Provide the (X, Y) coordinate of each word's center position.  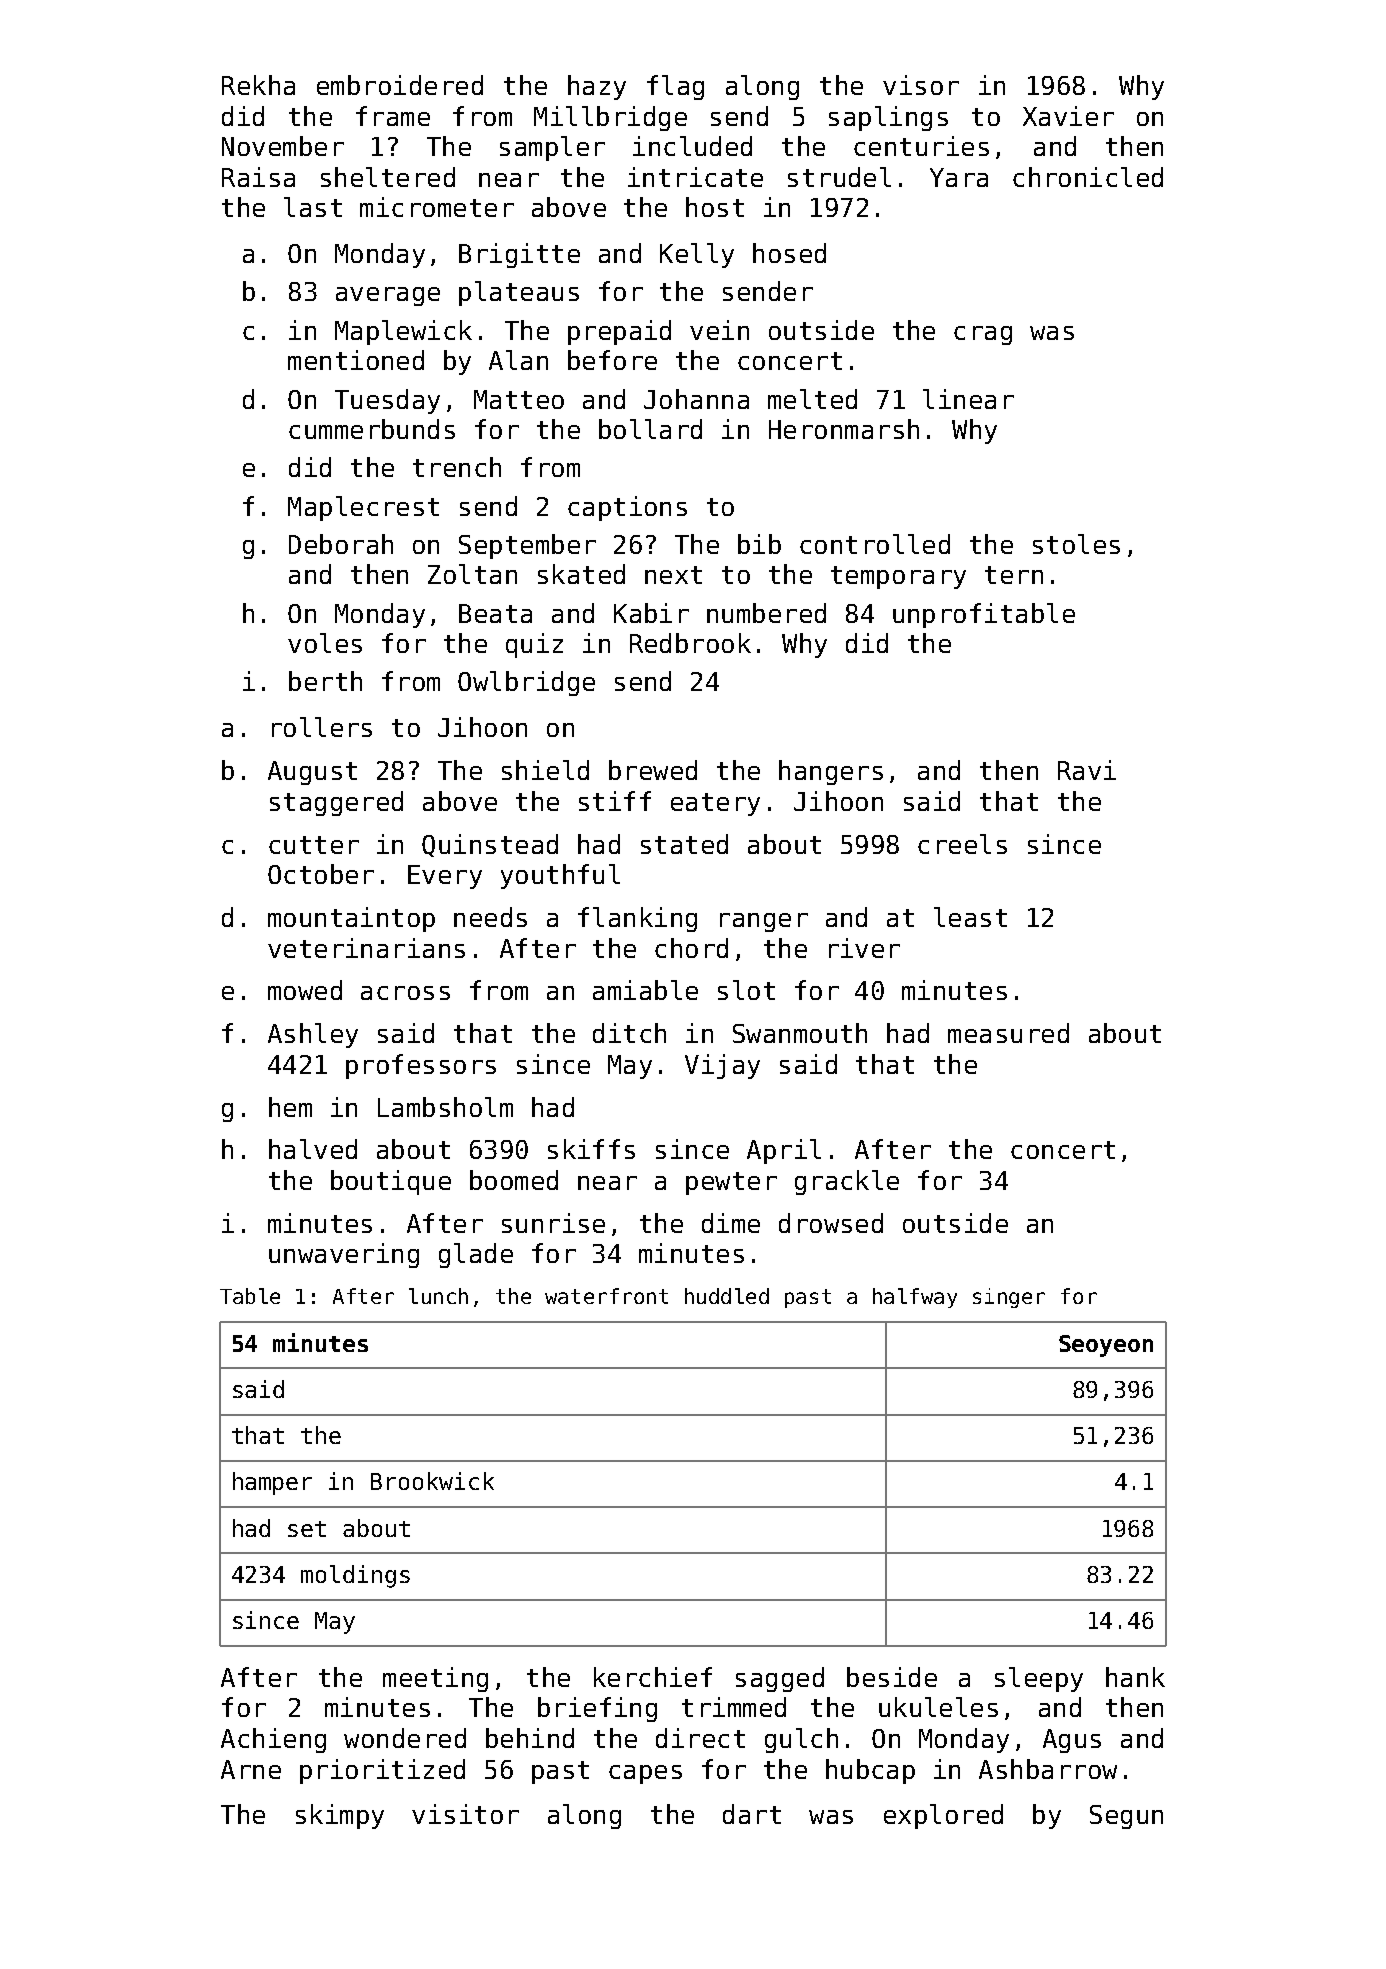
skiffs (591, 1149)
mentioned (356, 360)
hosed (789, 253)
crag (983, 335)
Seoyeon (1106, 1346)
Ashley (313, 1035)
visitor (465, 1814)
